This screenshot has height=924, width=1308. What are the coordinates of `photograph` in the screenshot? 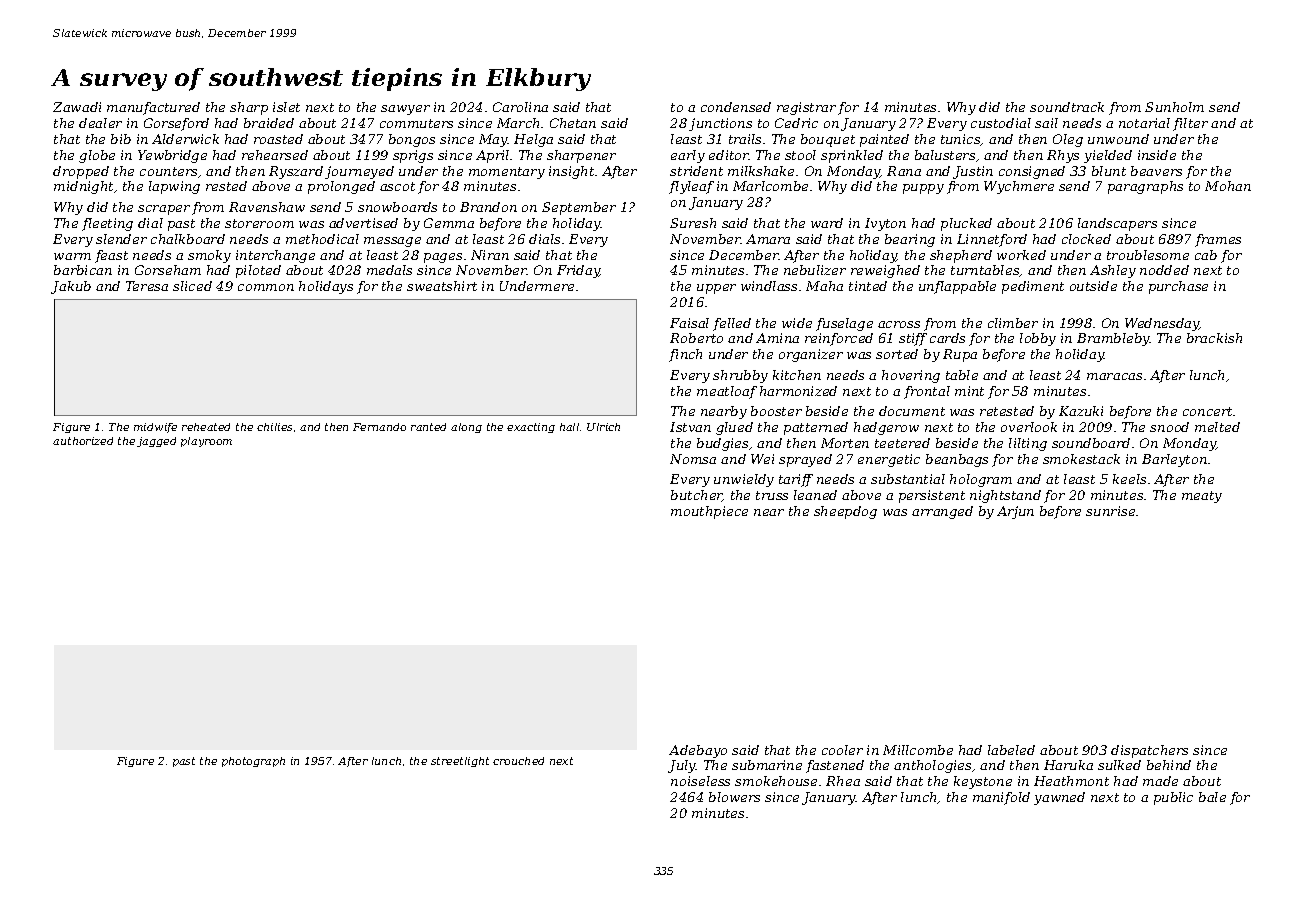 It's located at (253, 762).
